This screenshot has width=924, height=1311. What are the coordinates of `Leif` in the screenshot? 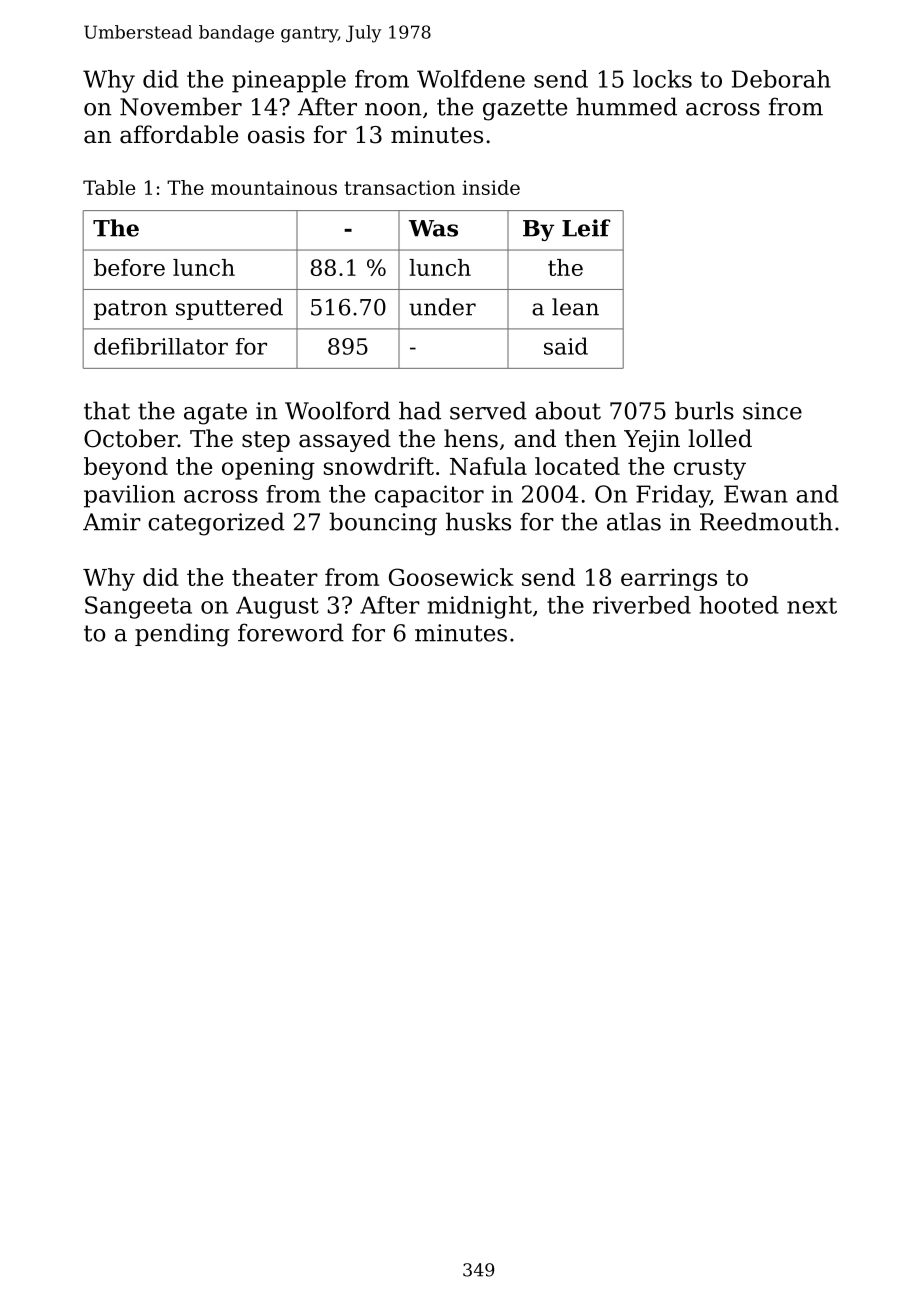 It's located at (586, 228).
